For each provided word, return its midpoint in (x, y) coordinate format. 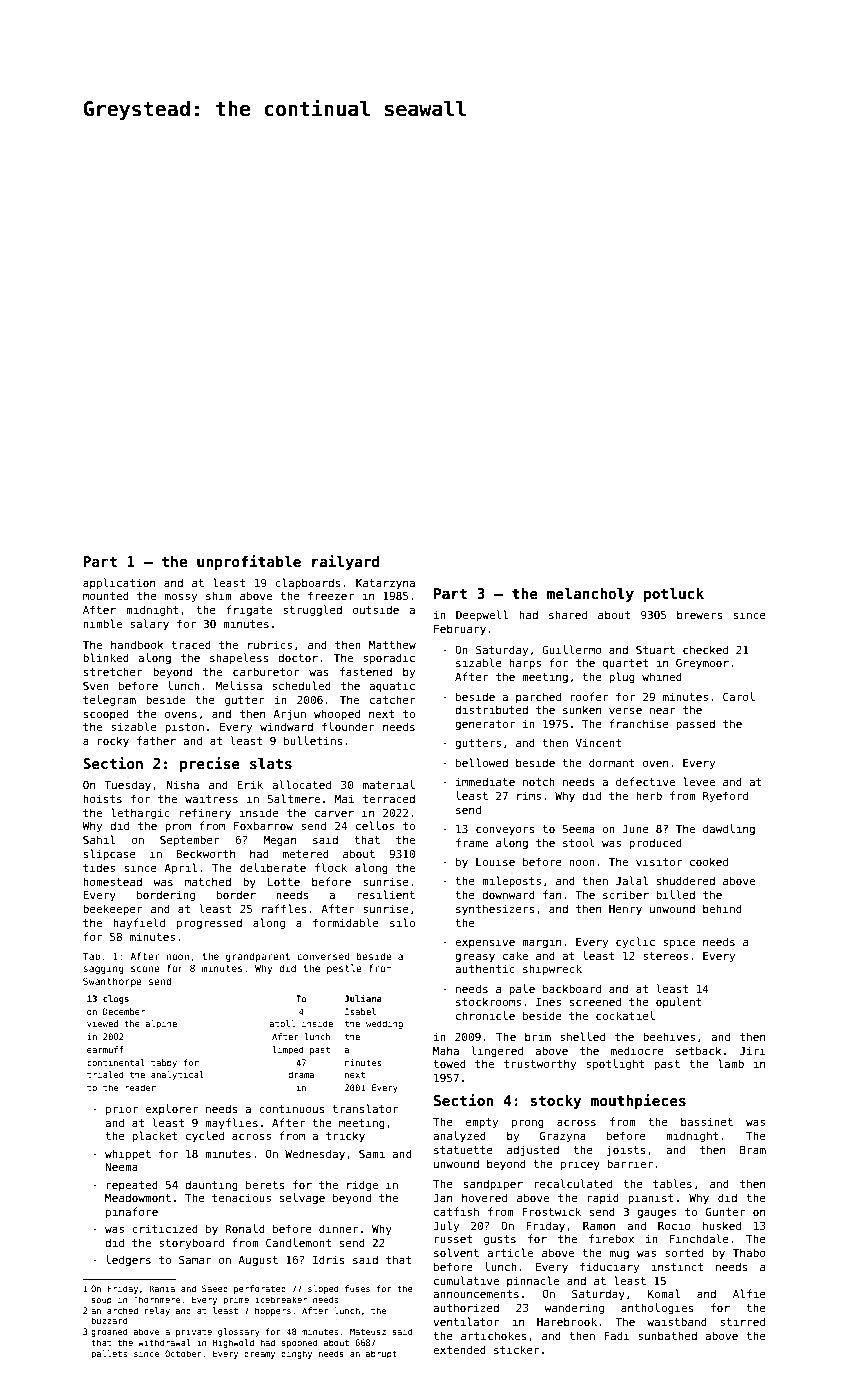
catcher (393, 699)
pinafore (132, 1212)
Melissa (239, 685)
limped (288, 1050)
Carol (739, 696)
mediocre (637, 1050)
